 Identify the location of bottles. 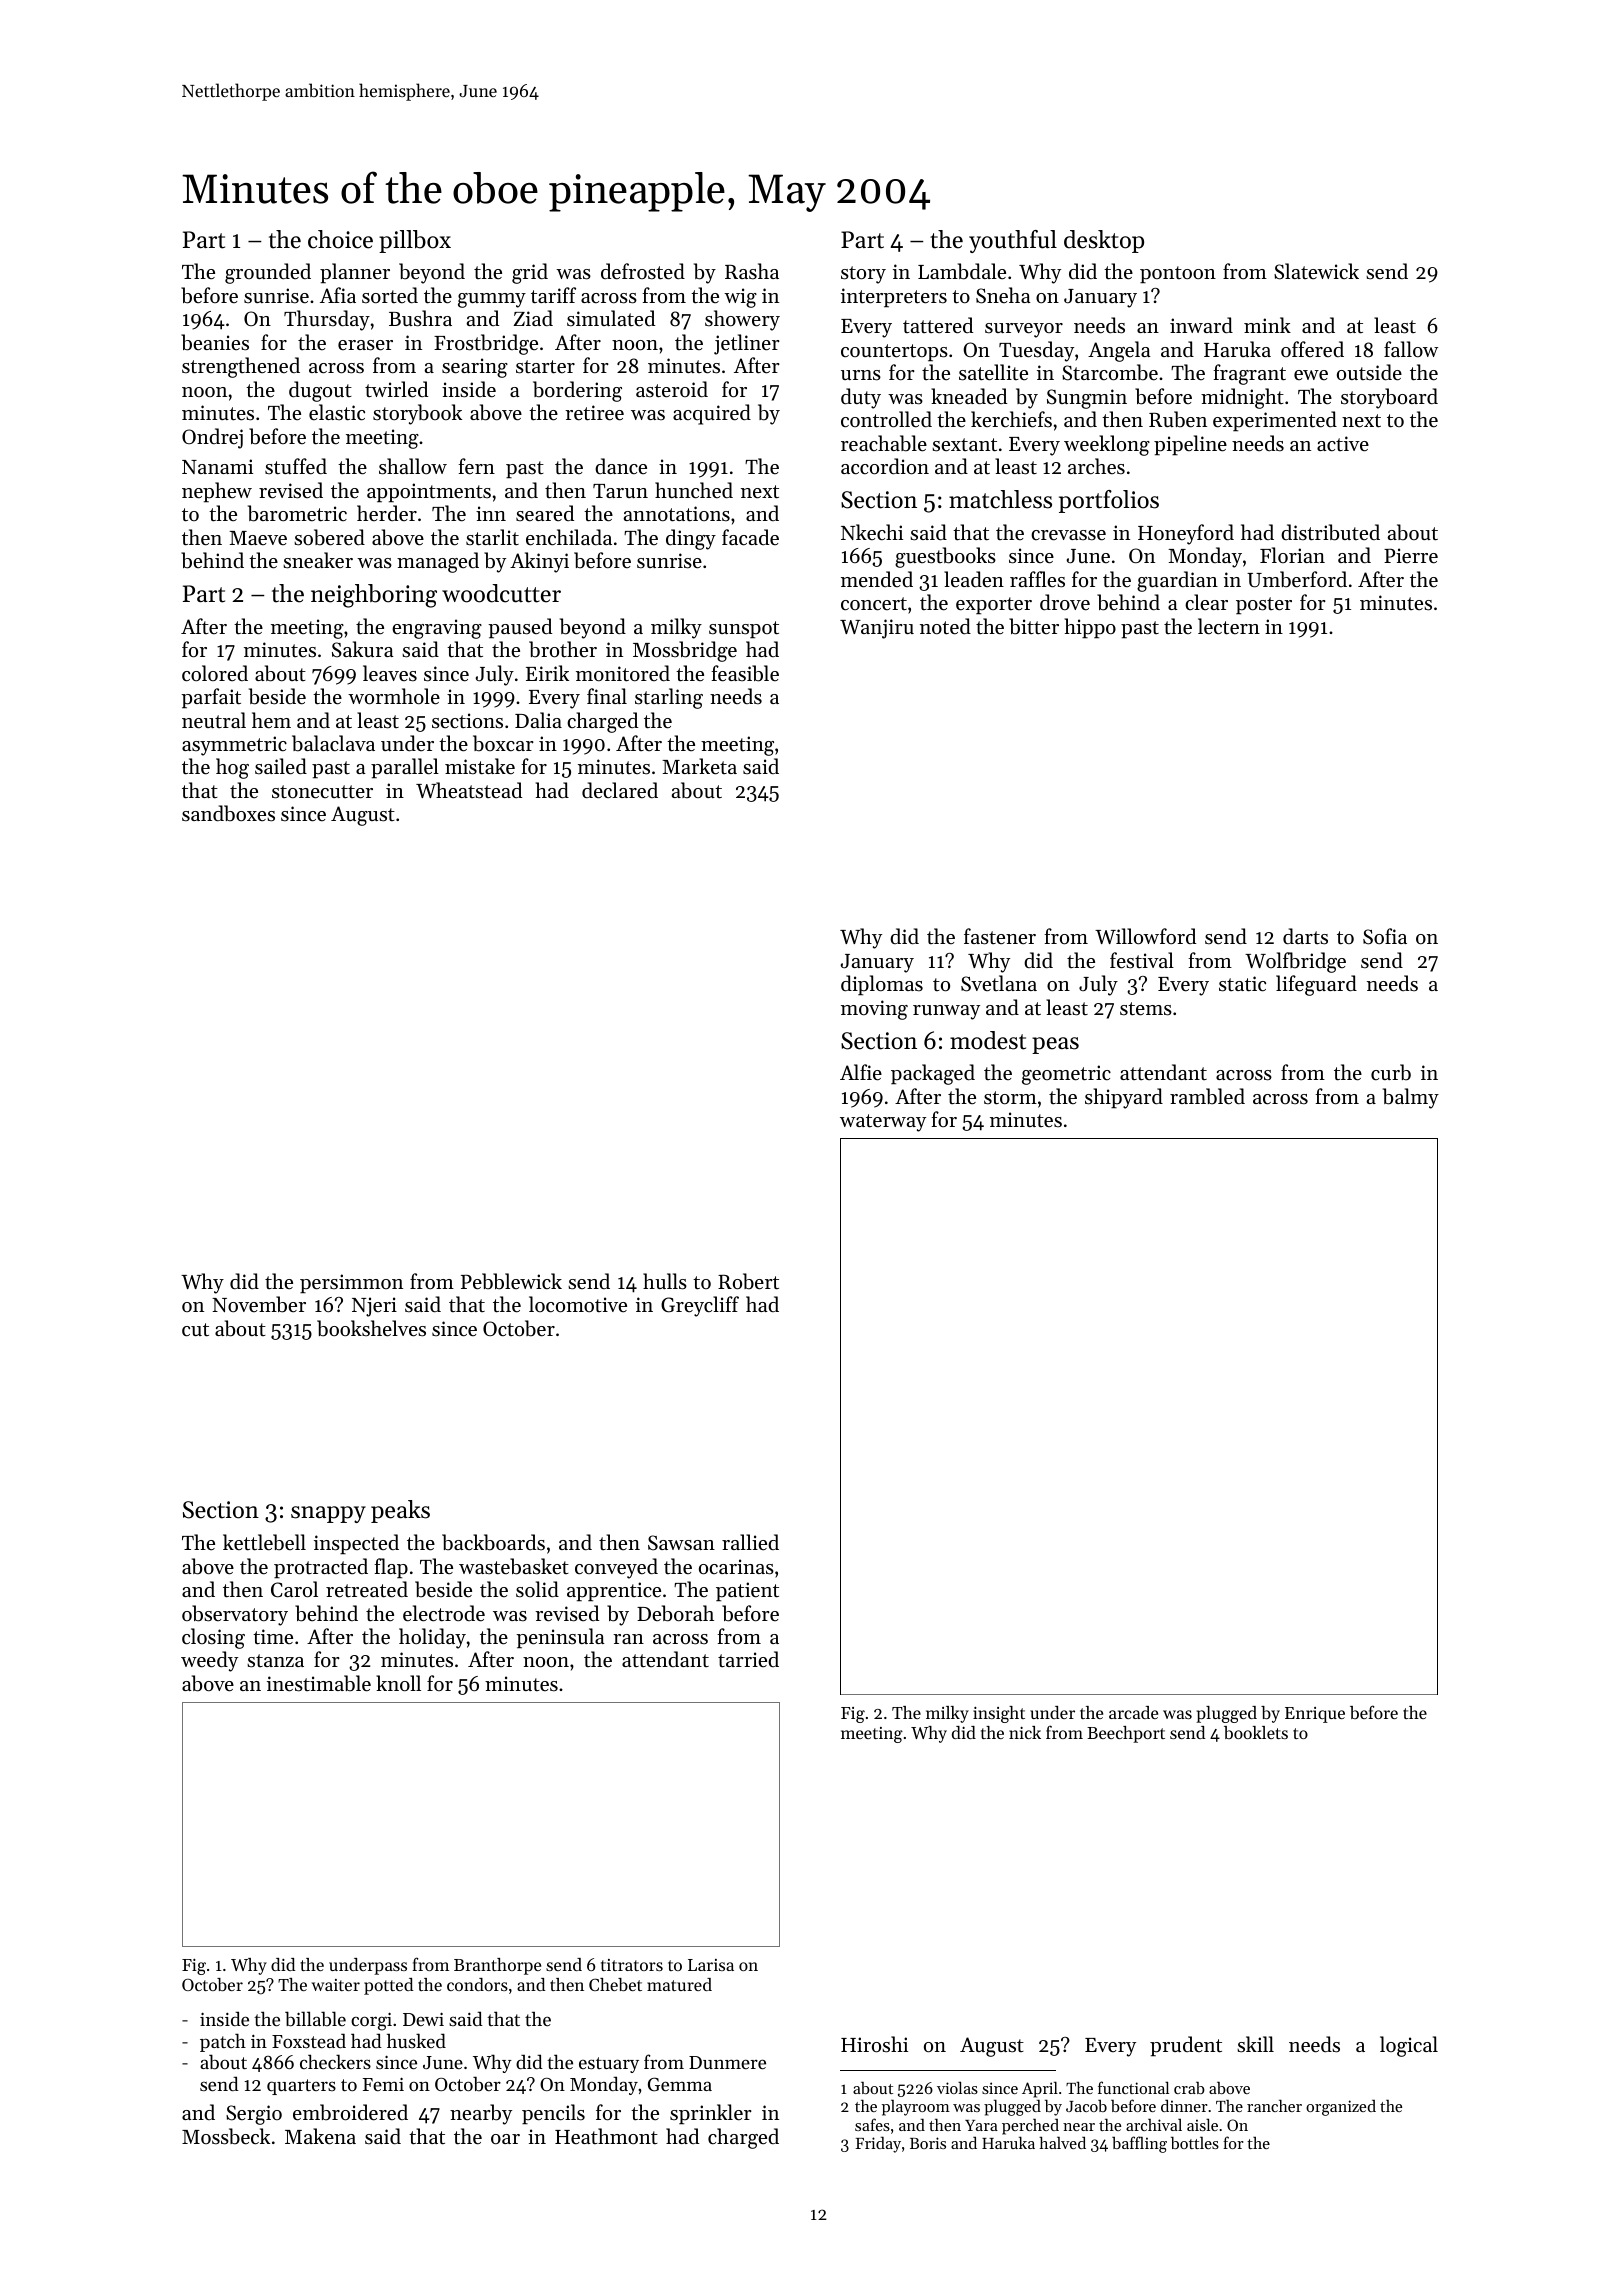
(1195, 2142).
